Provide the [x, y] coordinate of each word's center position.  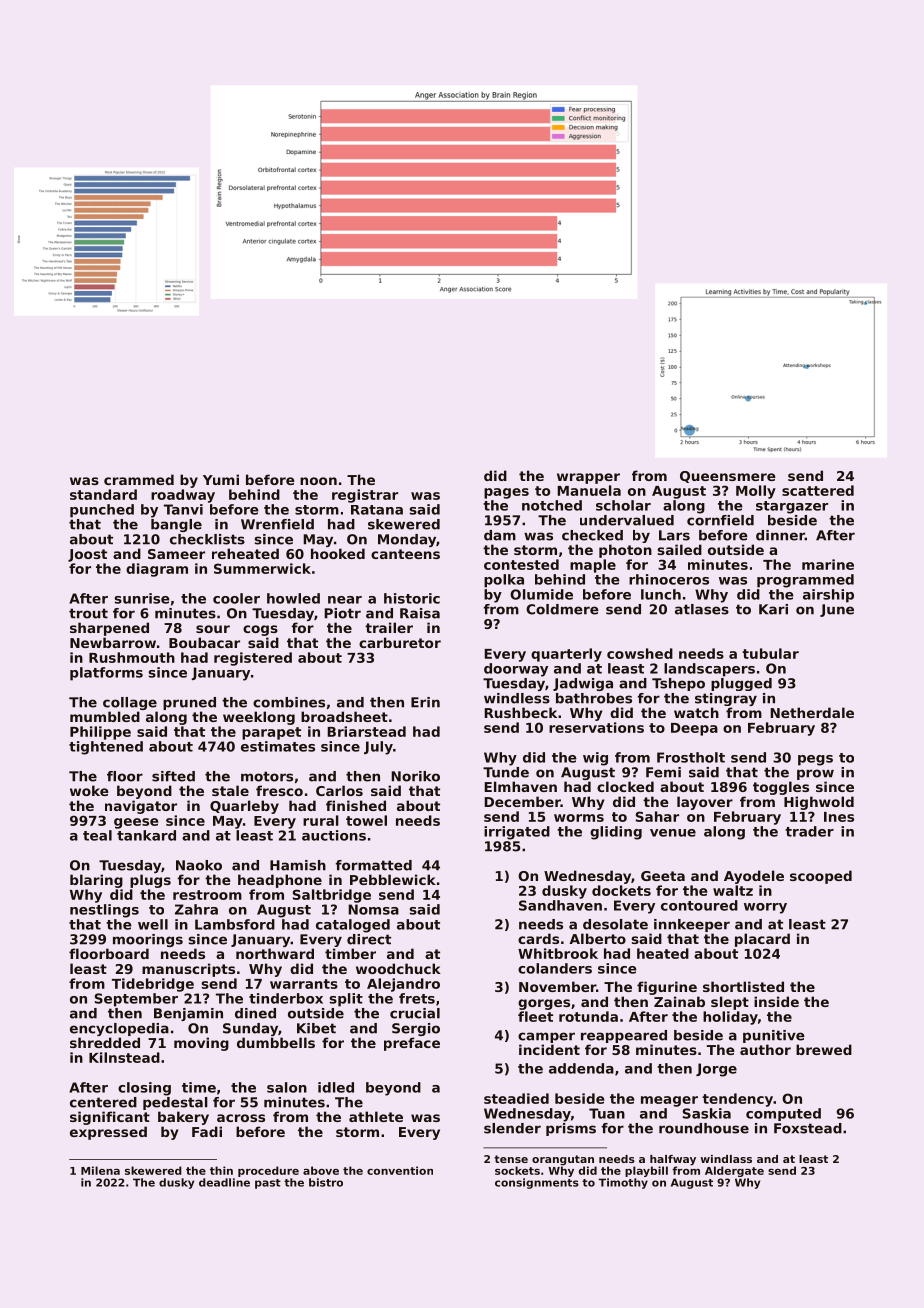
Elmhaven [520, 786]
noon [318, 481]
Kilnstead [124, 1057]
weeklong [259, 718]
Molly [756, 492]
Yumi [221, 479]
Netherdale [812, 712]
